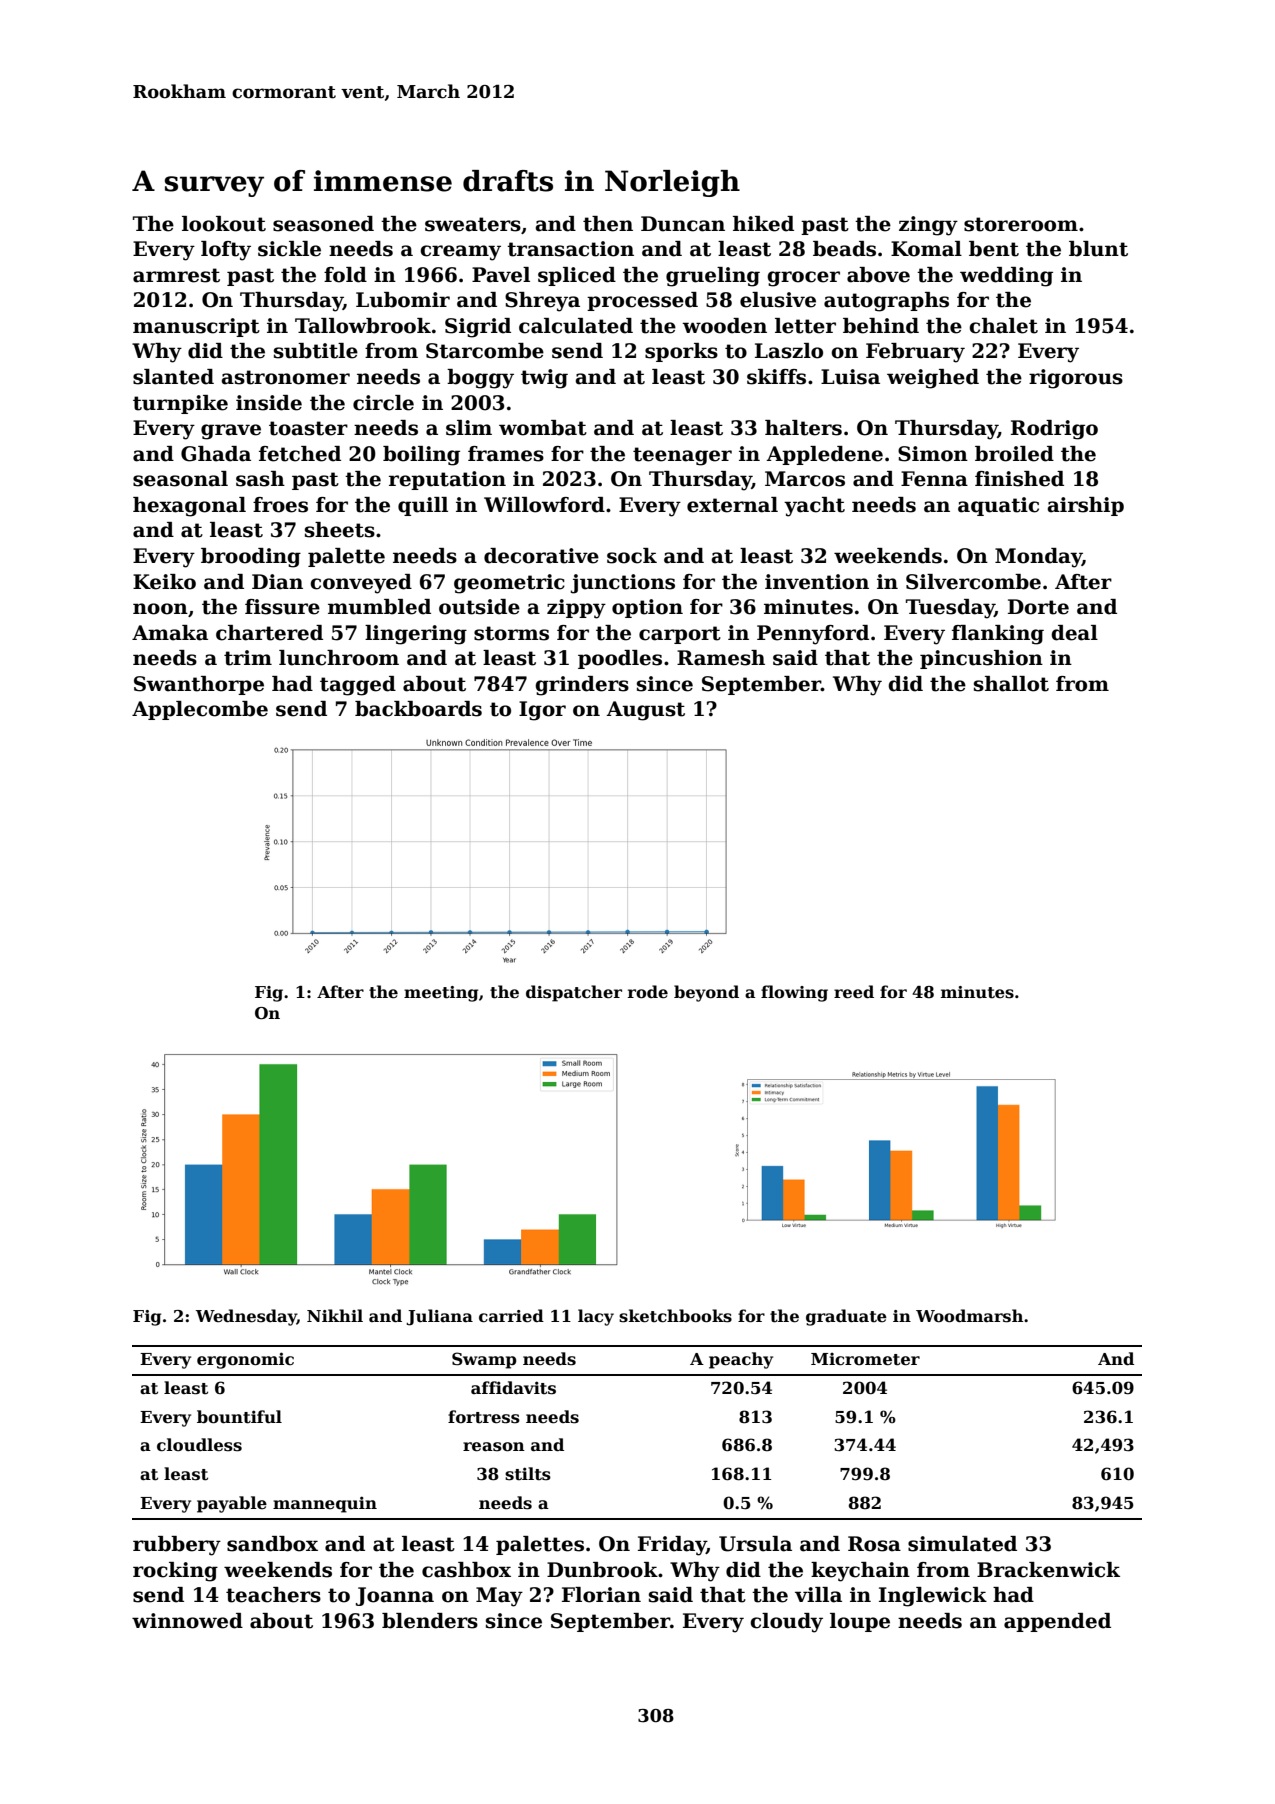 This page has width=1275, height=1804. I want to click on Nikhil, so click(335, 1315).
